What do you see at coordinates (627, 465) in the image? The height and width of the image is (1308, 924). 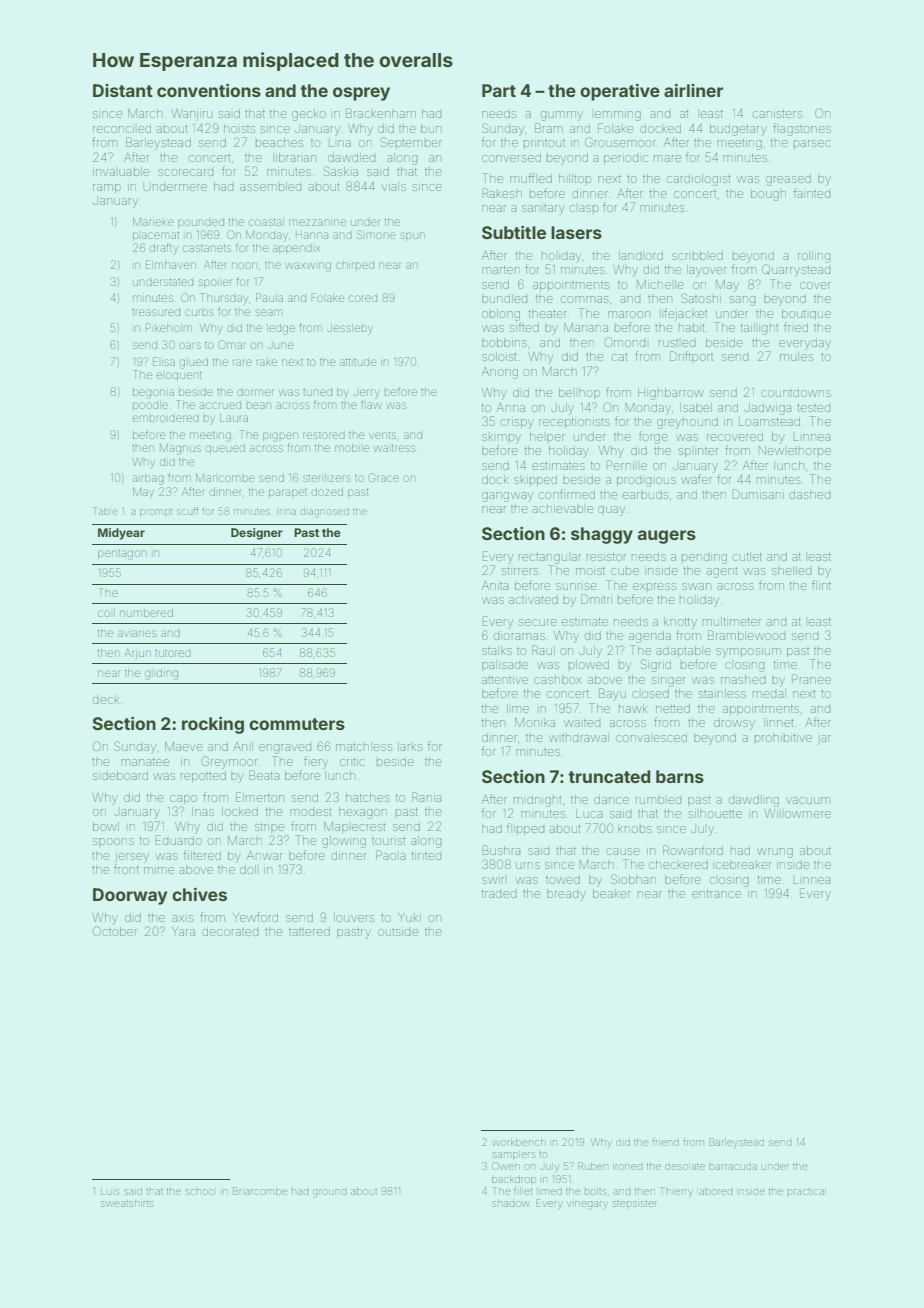 I see `Pernille` at bounding box center [627, 465].
